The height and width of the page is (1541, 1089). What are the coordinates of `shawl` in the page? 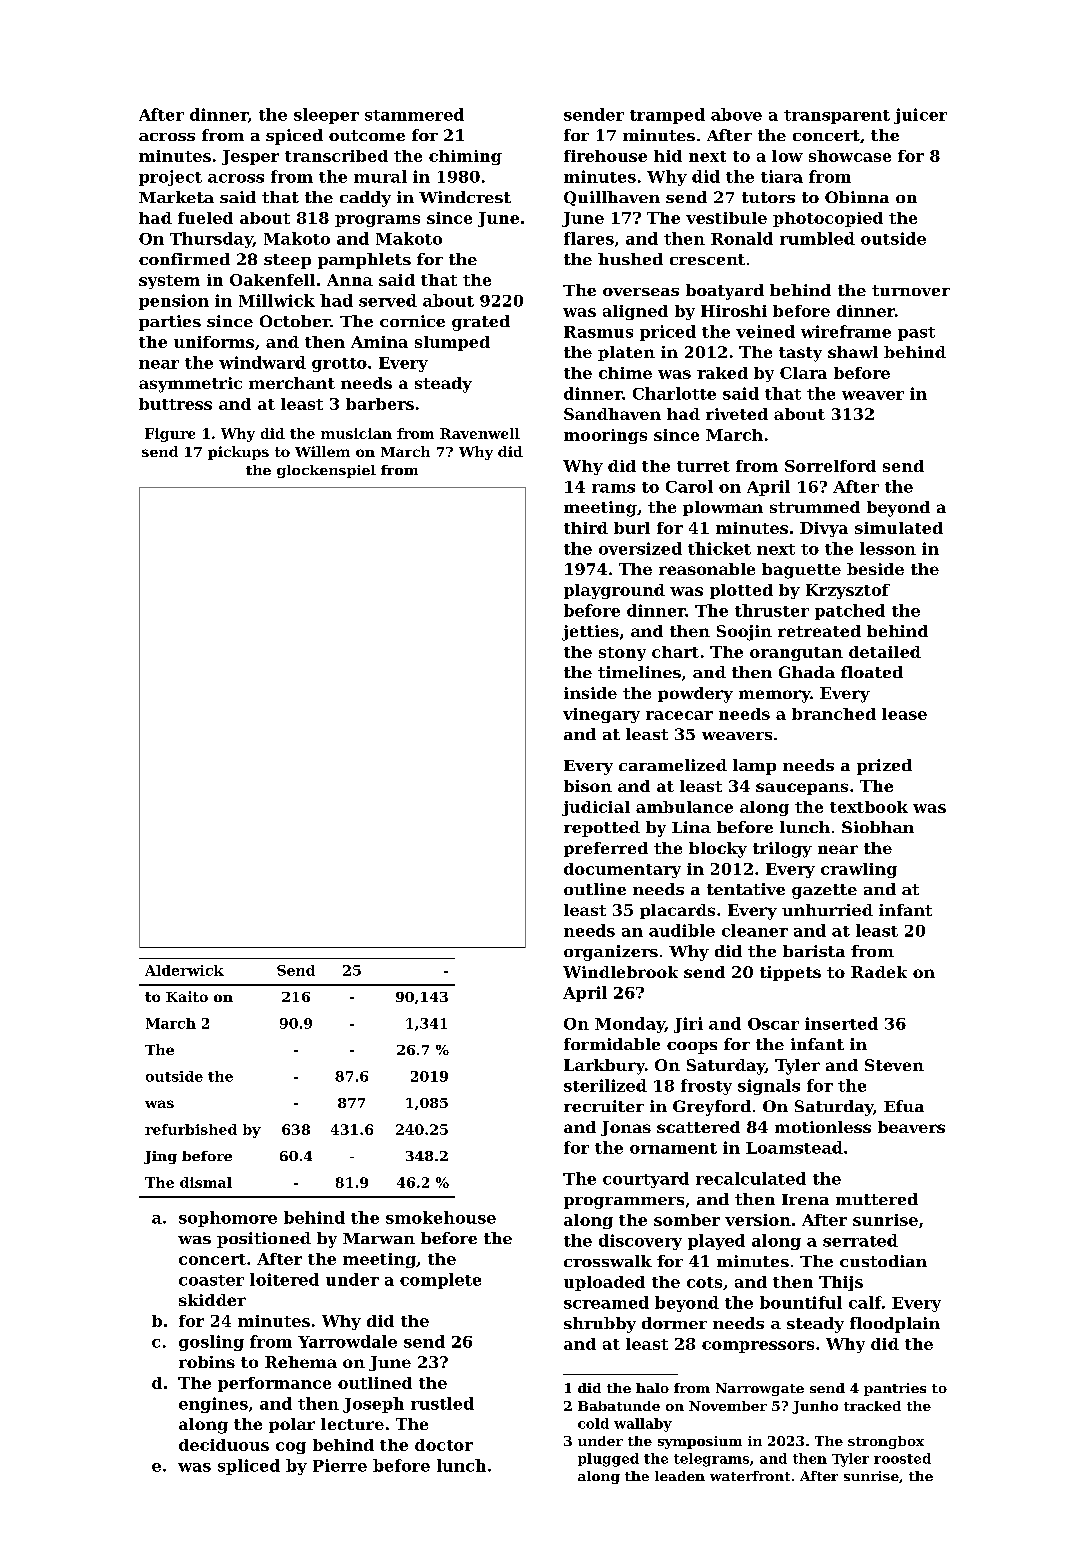 It's located at (853, 352).
